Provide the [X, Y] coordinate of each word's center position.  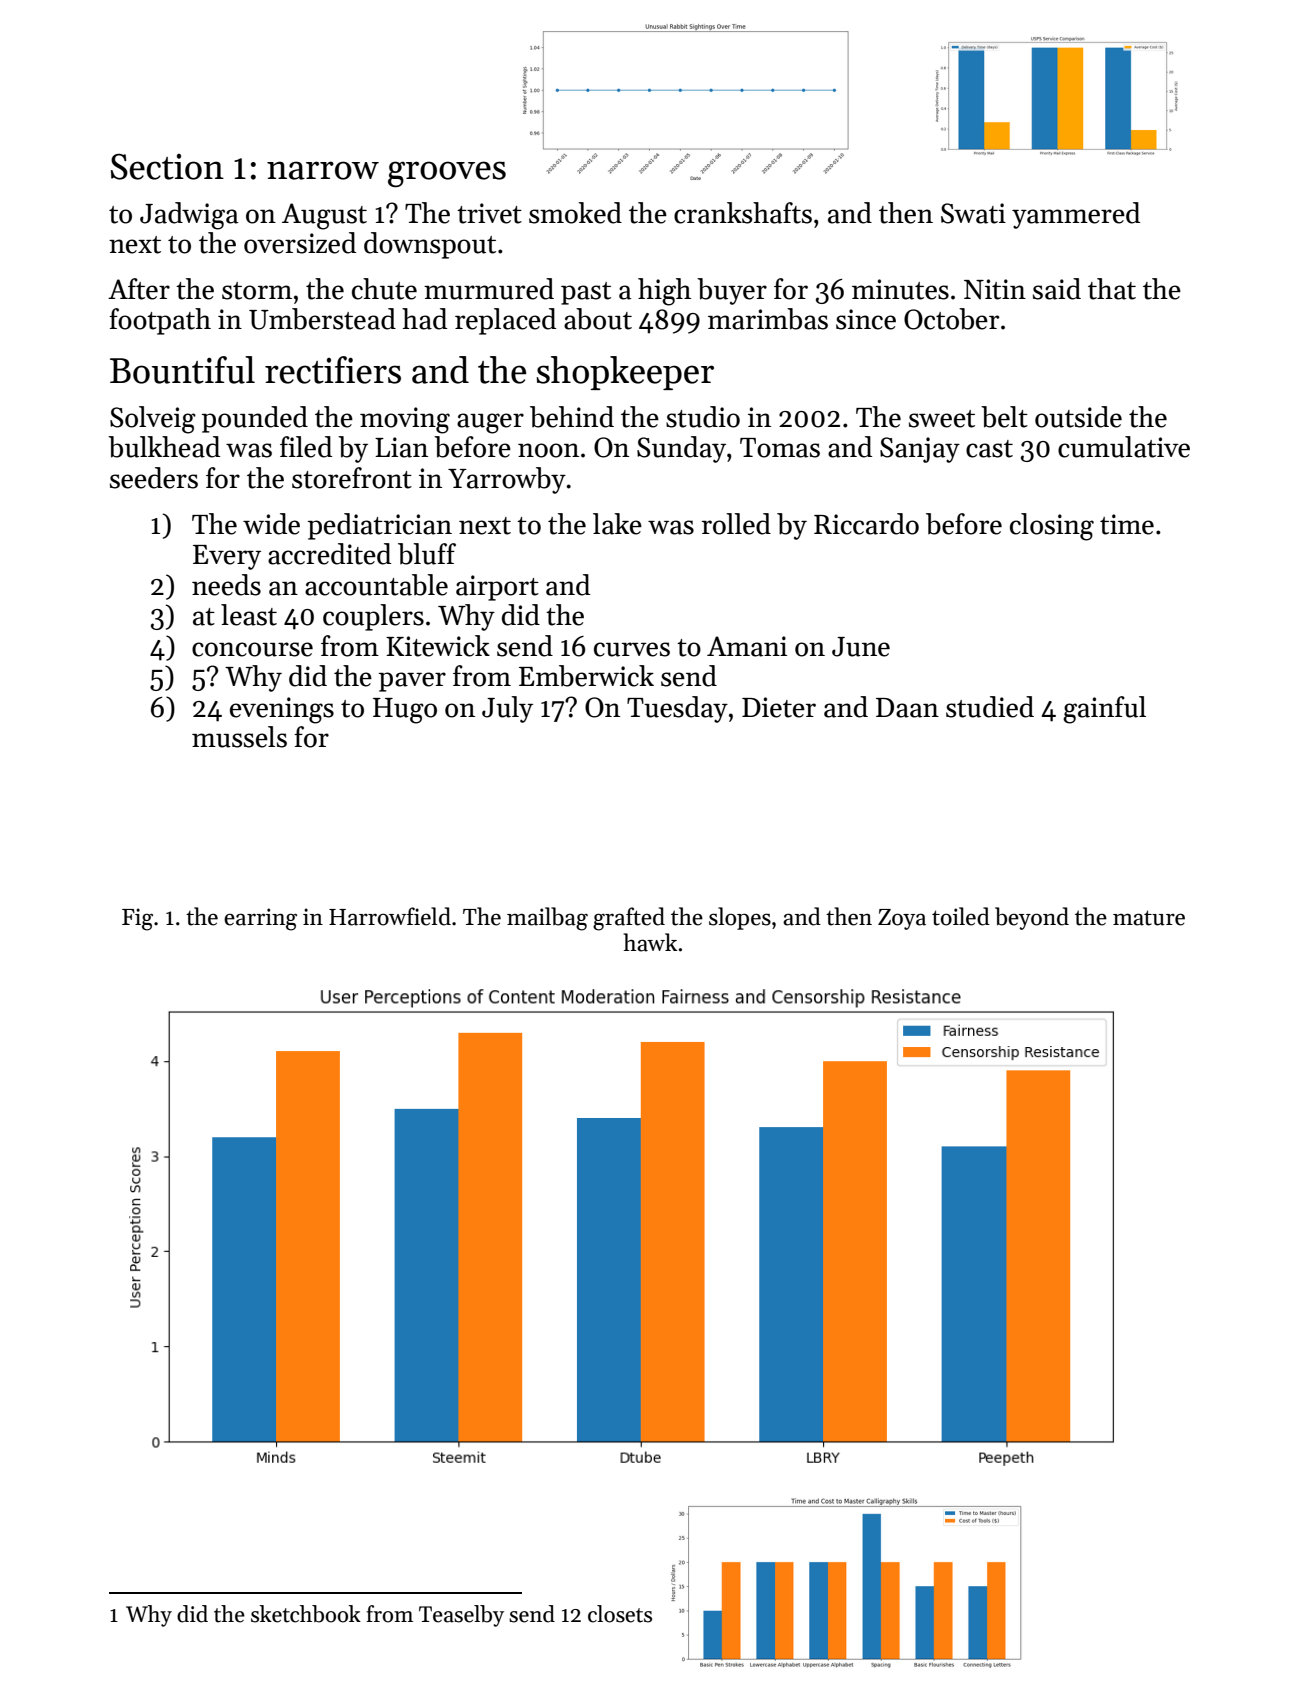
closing [1052, 527]
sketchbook [306, 1614]
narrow [323, 170]
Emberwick [586, 676]
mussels [239, 737]
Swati [973, 213]
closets [620, 1614]
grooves [447, 174]
